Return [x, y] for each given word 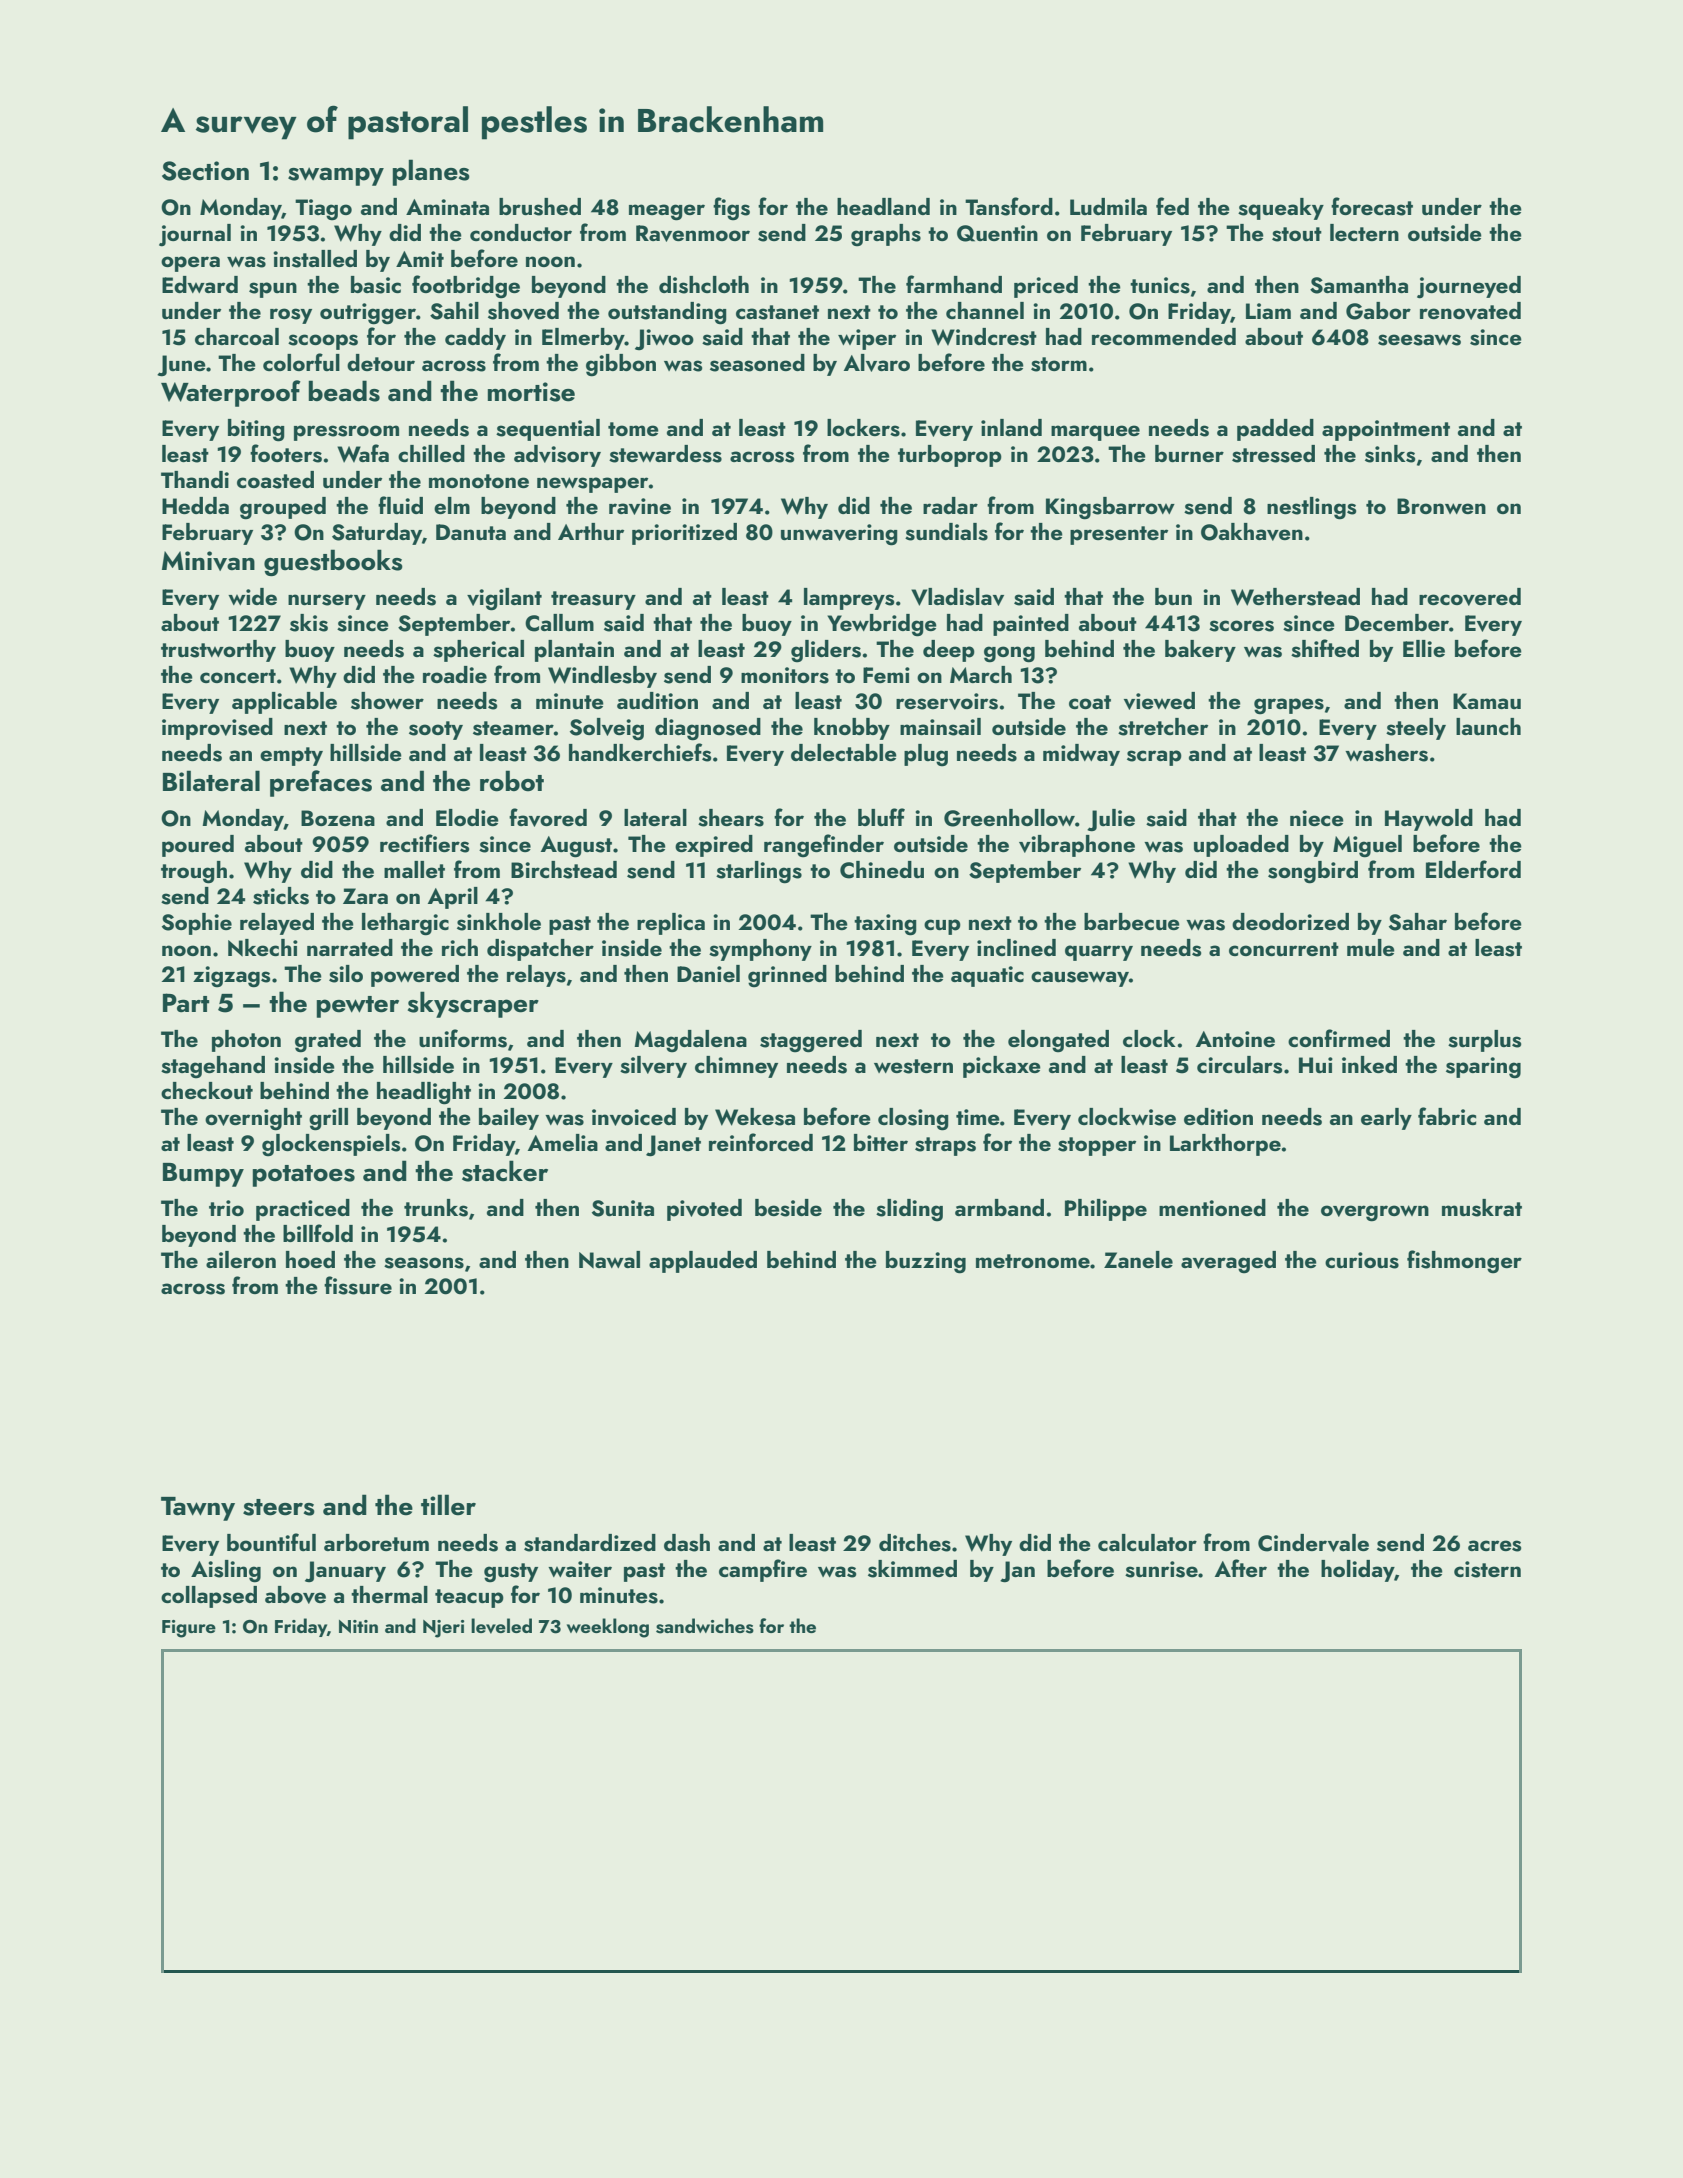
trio [226, 1208]
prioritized [684, 534]
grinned [787, 976]
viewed [1159, 701]
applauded [703, 1262]
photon [246, 1041]
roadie [455, 674]
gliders [826, 651]
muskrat [1482, 1208]
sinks [1390, 454]
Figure [189, 1629]
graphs [886, 235]
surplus [1484, 1041]
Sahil [454, 311]
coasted [275, 480]
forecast [1372, 206]
